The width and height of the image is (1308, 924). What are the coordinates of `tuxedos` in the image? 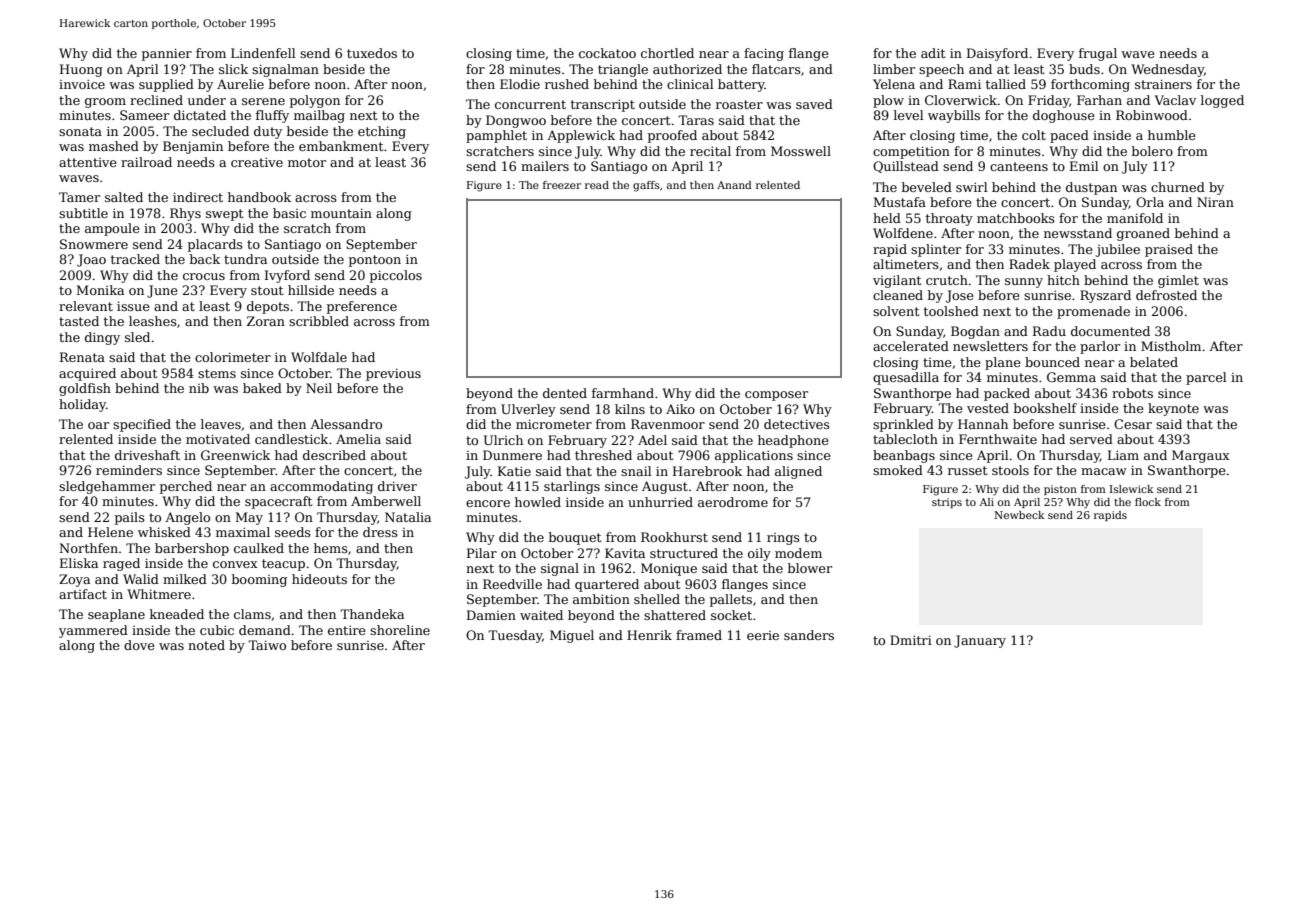 It's located at (372, 53).
